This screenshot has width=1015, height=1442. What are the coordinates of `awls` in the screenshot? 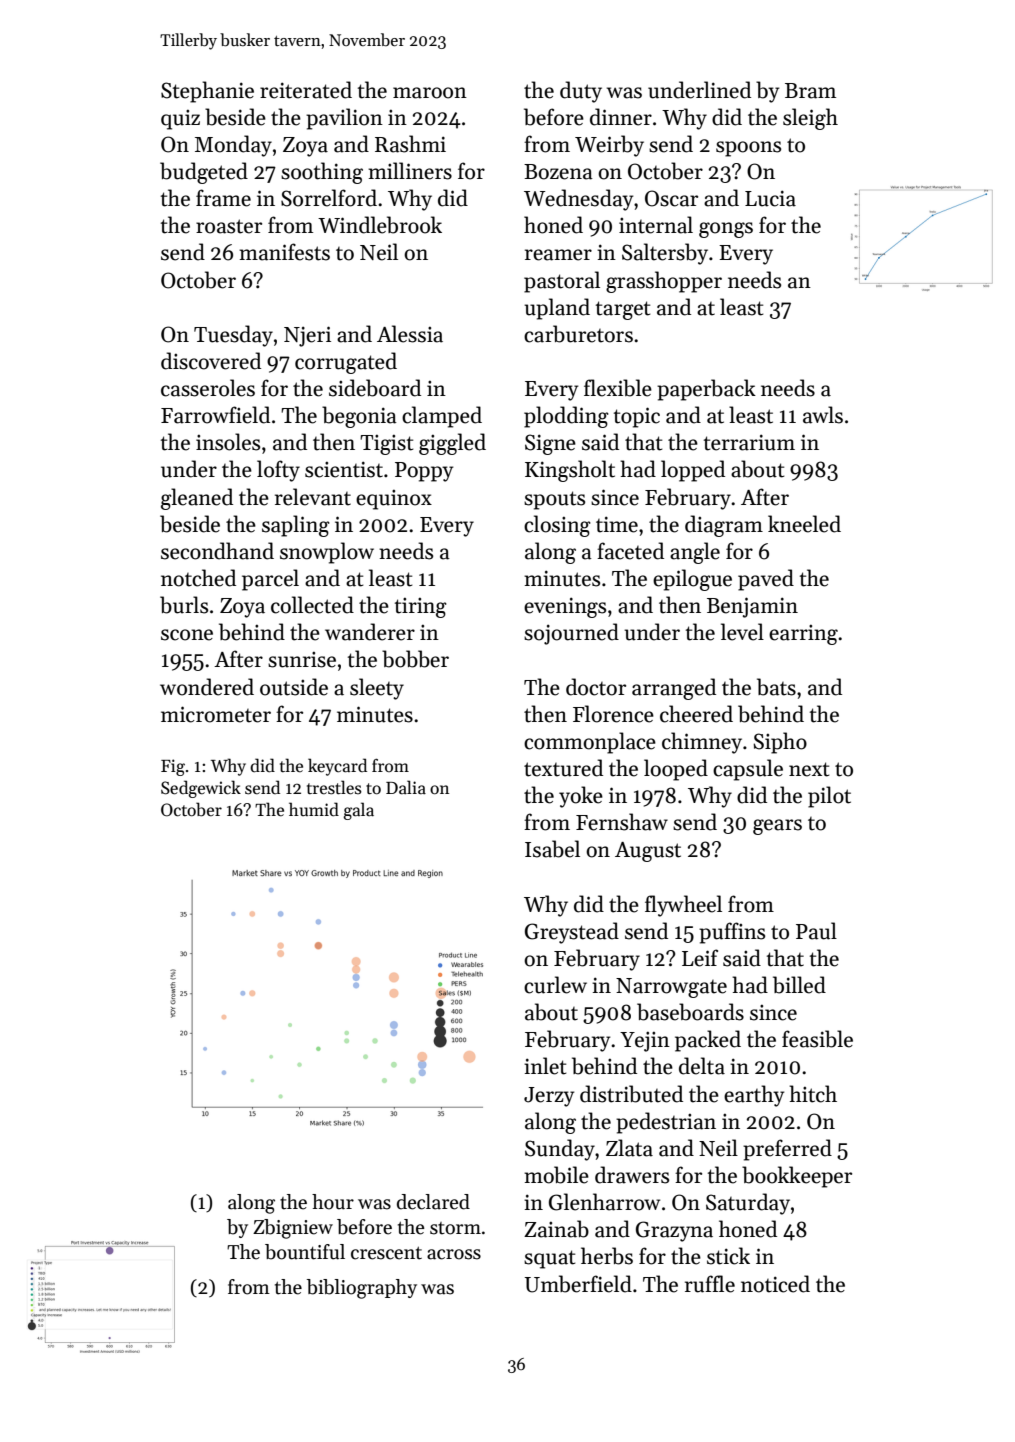 It's located at (823, 415).
